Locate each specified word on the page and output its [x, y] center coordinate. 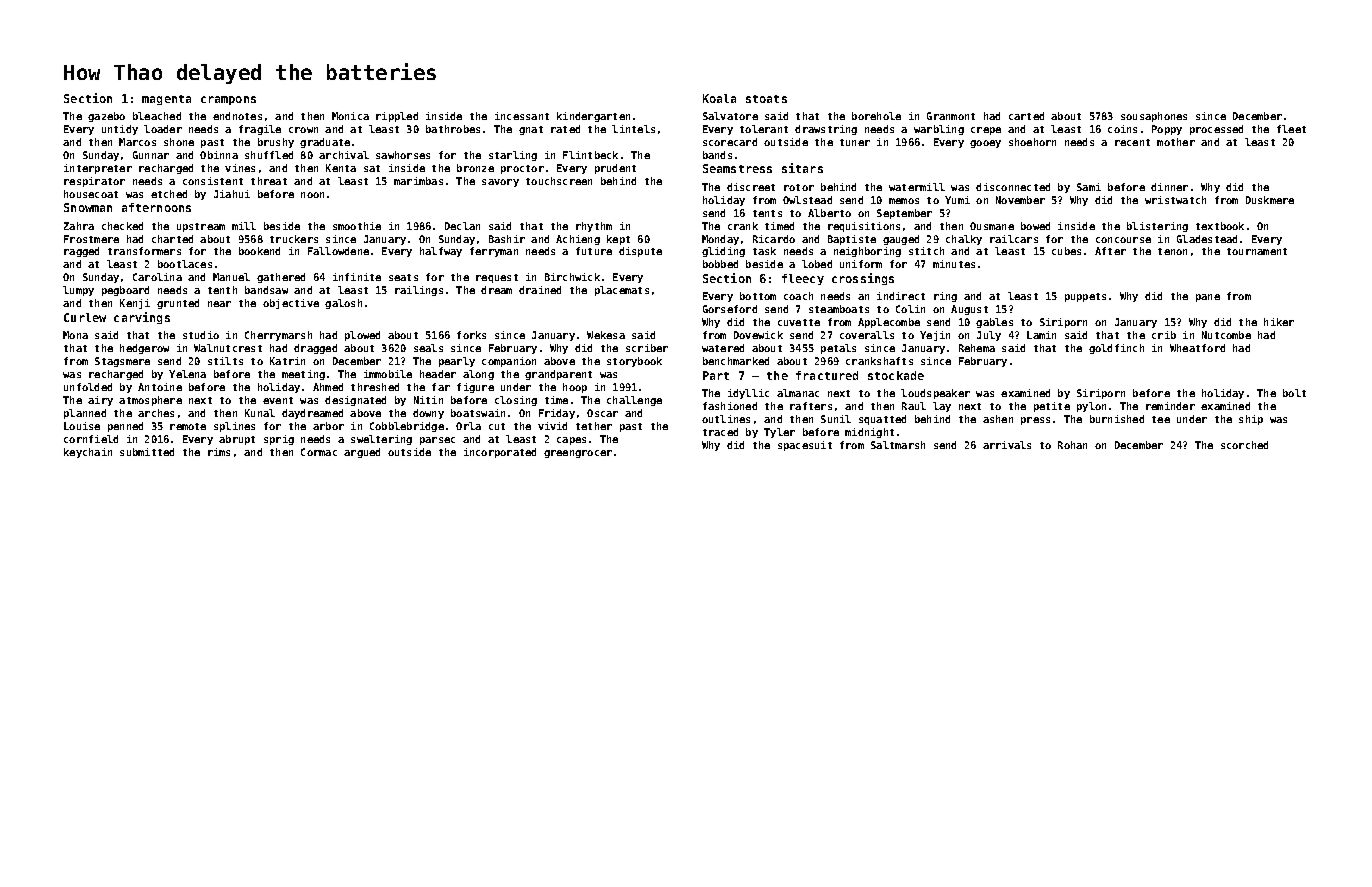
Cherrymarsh [278, 336]
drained [540, 290]
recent [1132, 142]
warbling [939, 130]
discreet [751, 187]
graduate [325, 143]
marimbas [418, 181]
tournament [1257, 251]
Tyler [779, 433]
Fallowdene [338, 251]
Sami [1089, 187]
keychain [88, 453]
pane [1208, 298]
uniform [861, 264]
